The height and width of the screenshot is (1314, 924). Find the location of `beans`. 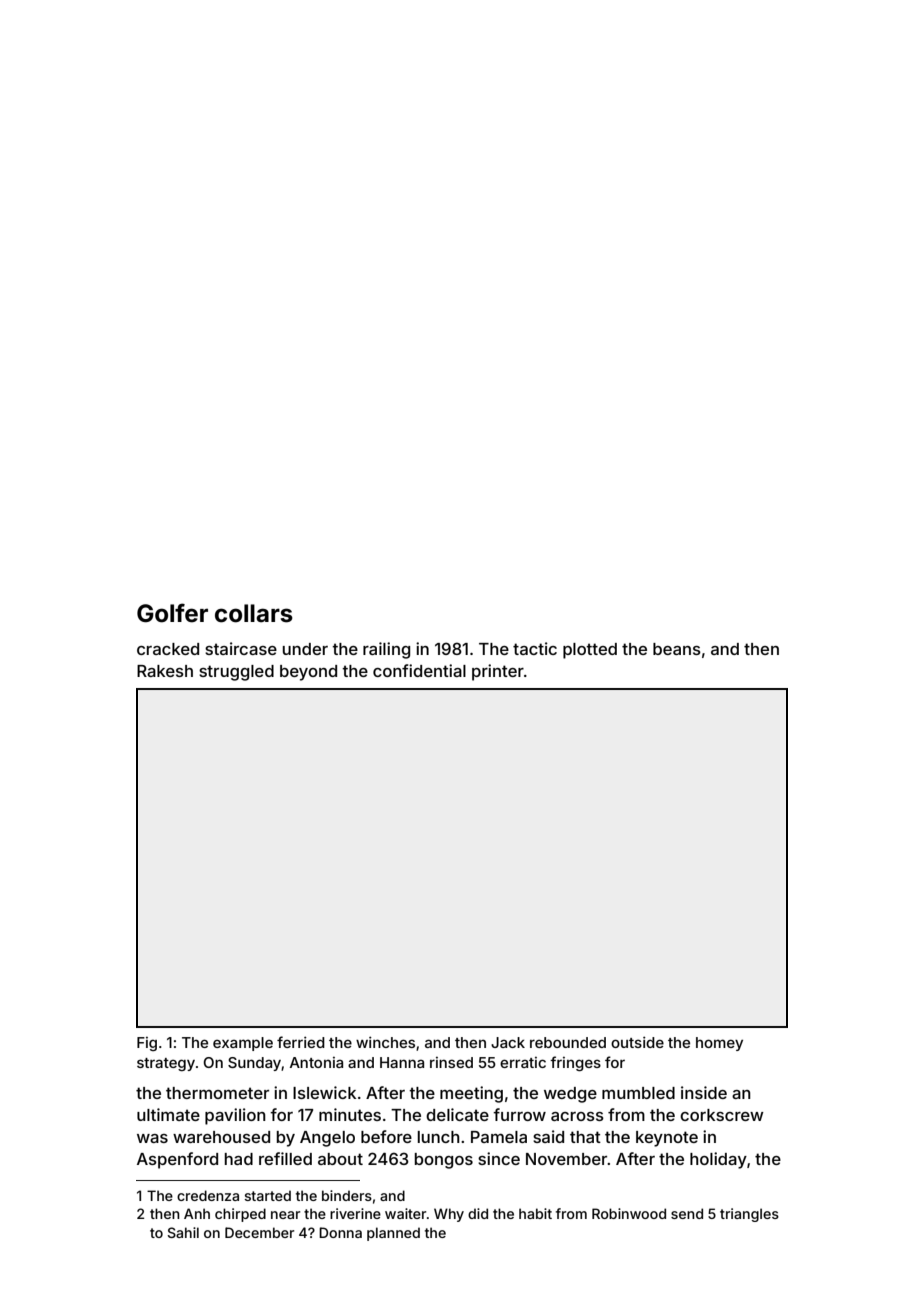

beans is located at coordinates (677, 649).
